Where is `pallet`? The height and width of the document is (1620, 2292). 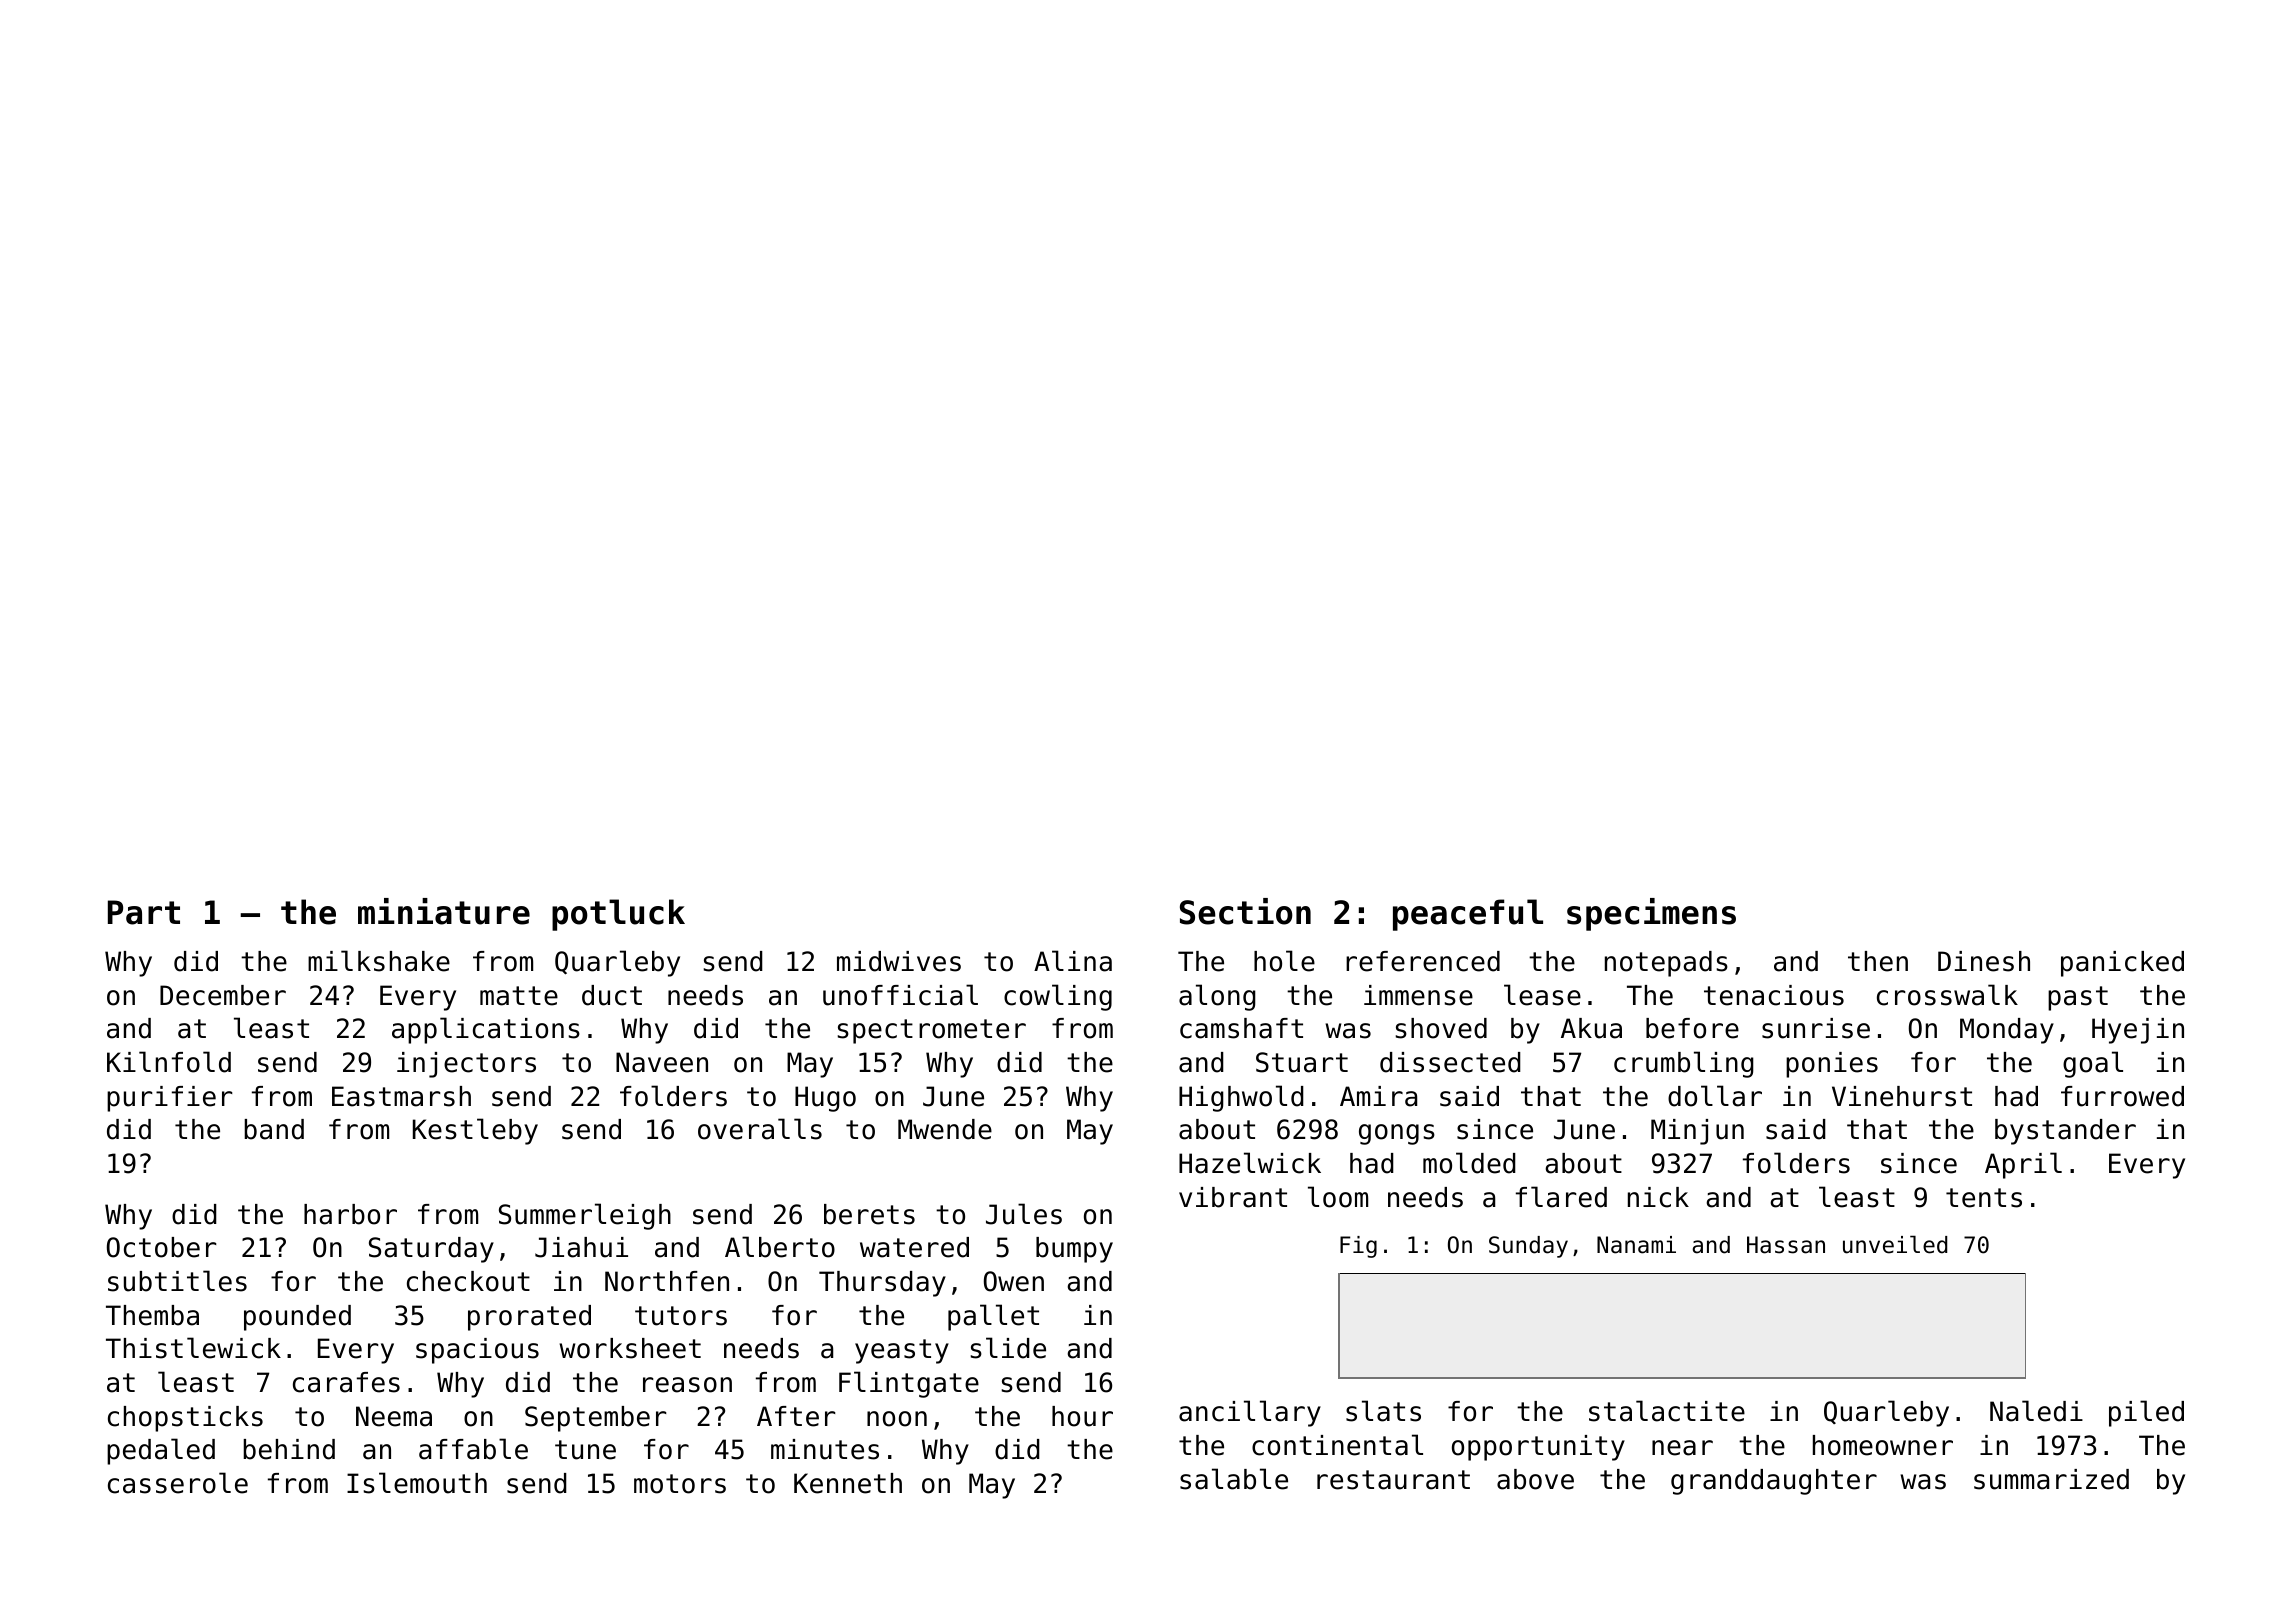
pallet is located at coordinates (993, 1317).
